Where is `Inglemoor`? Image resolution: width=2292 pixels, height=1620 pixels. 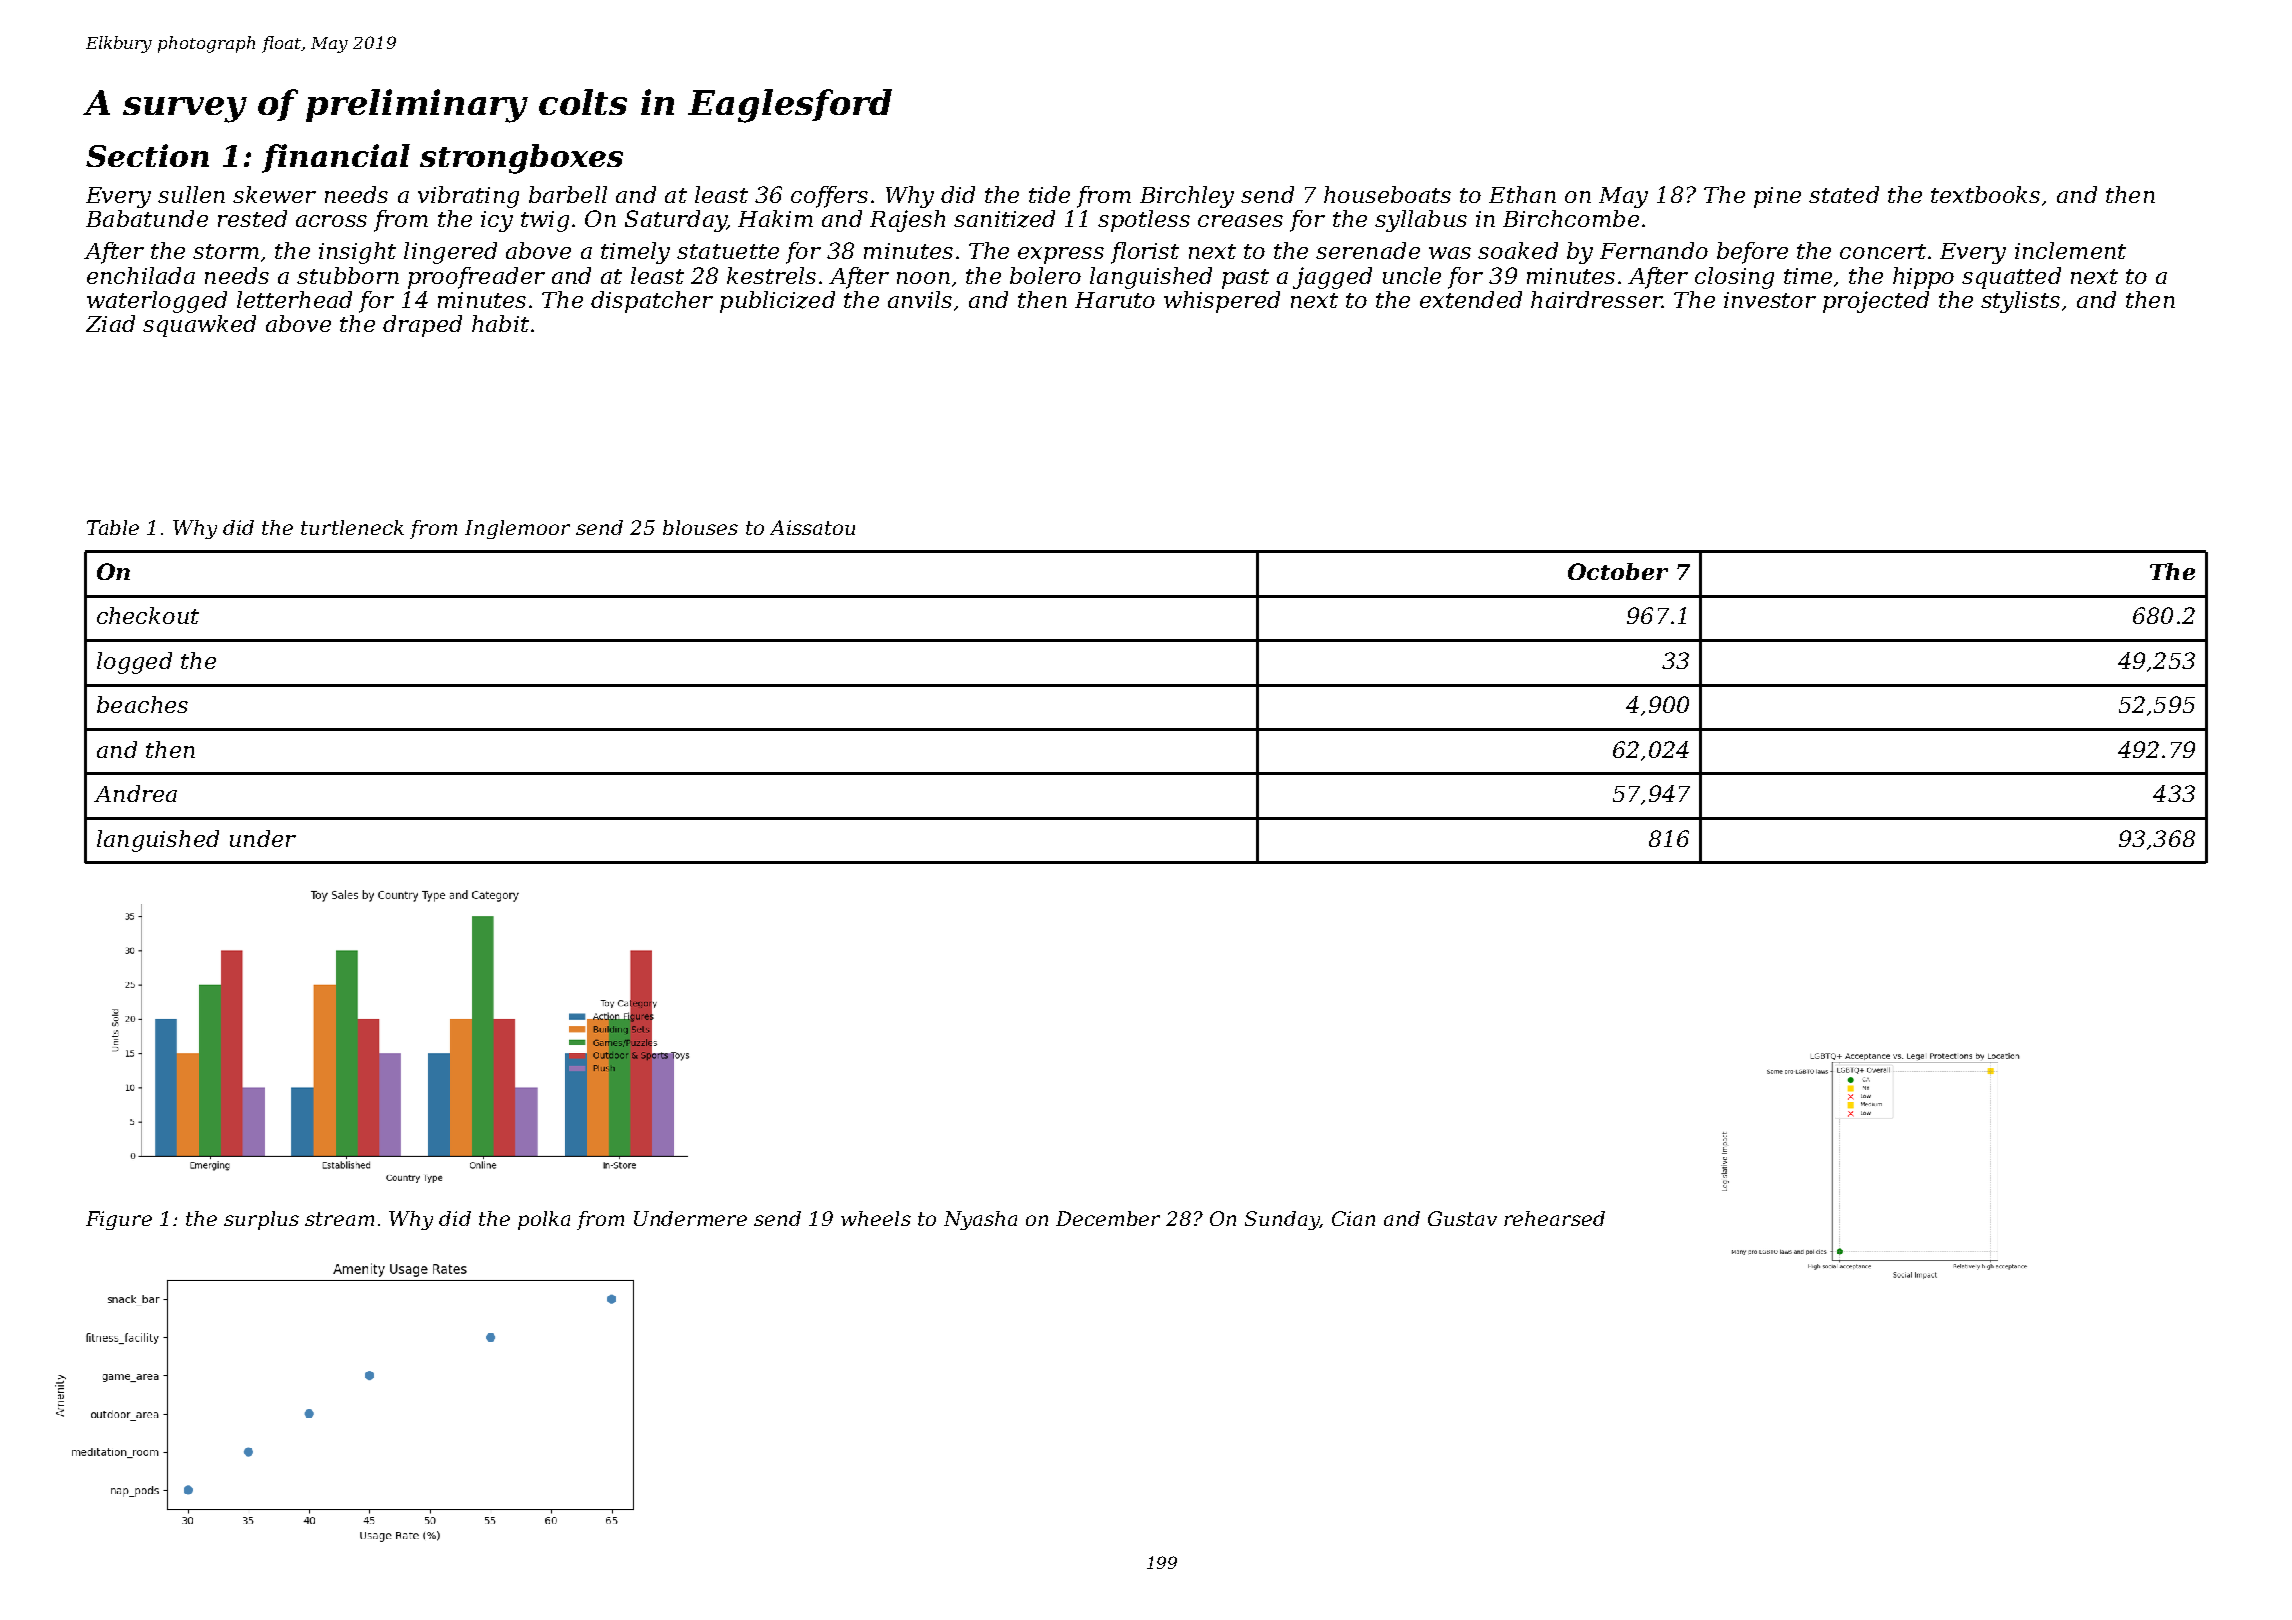
Inglemoor is located at coordinates (517, 529).
